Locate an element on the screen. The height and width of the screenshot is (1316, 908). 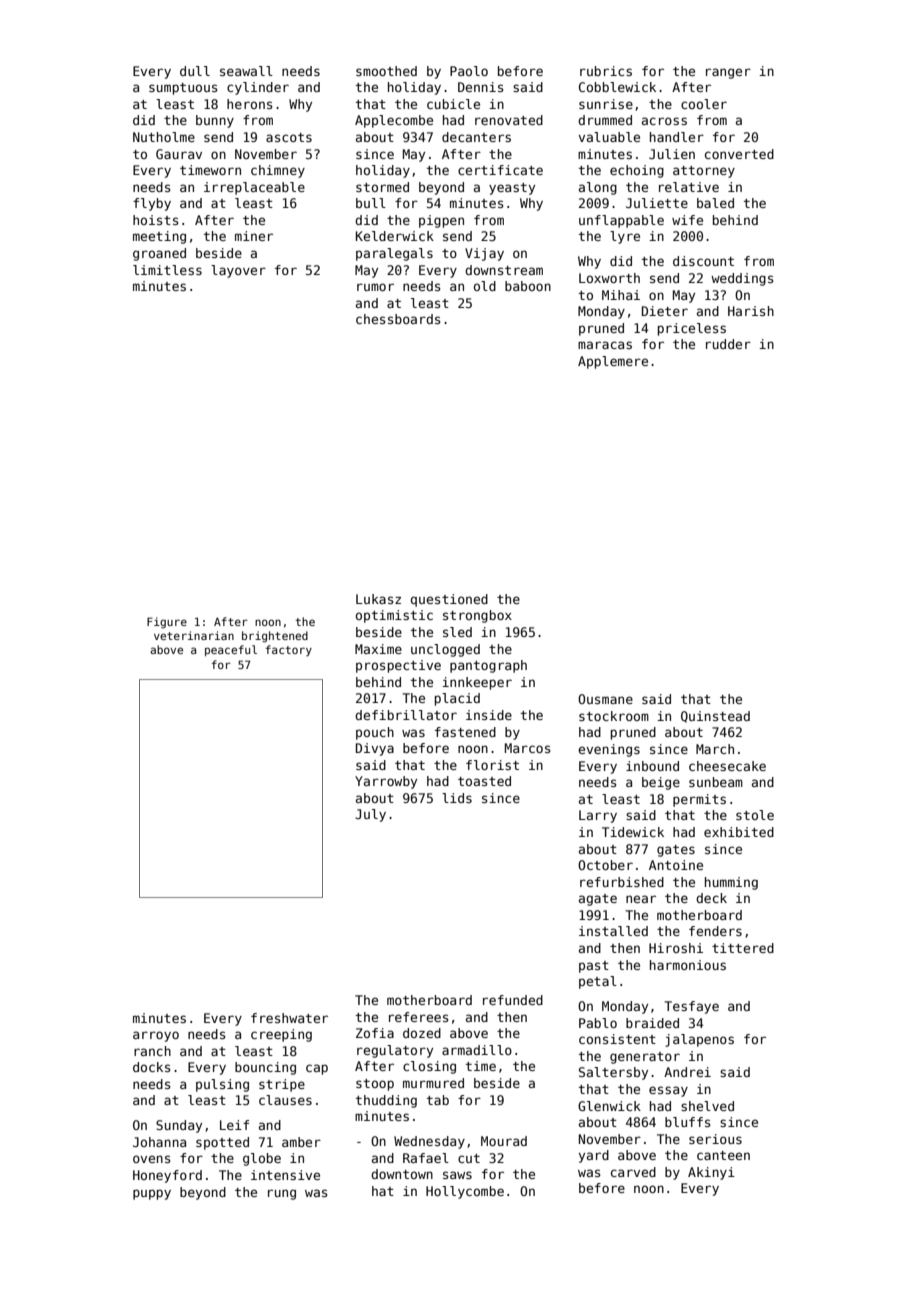
limitless is located at coordinates (167, 270).
